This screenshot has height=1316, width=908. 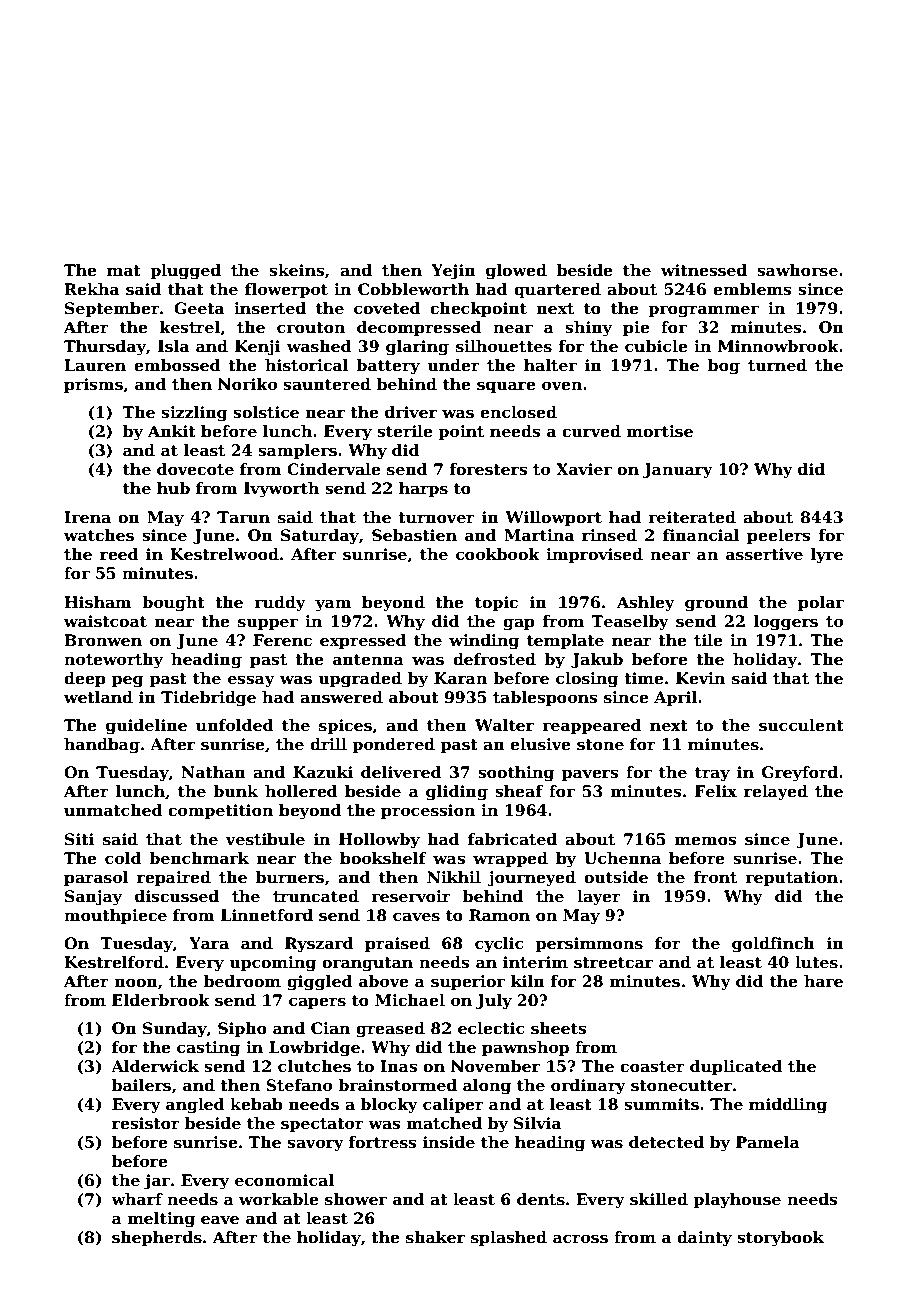 I want to click on clutches, so click(x=314, y=1066).
